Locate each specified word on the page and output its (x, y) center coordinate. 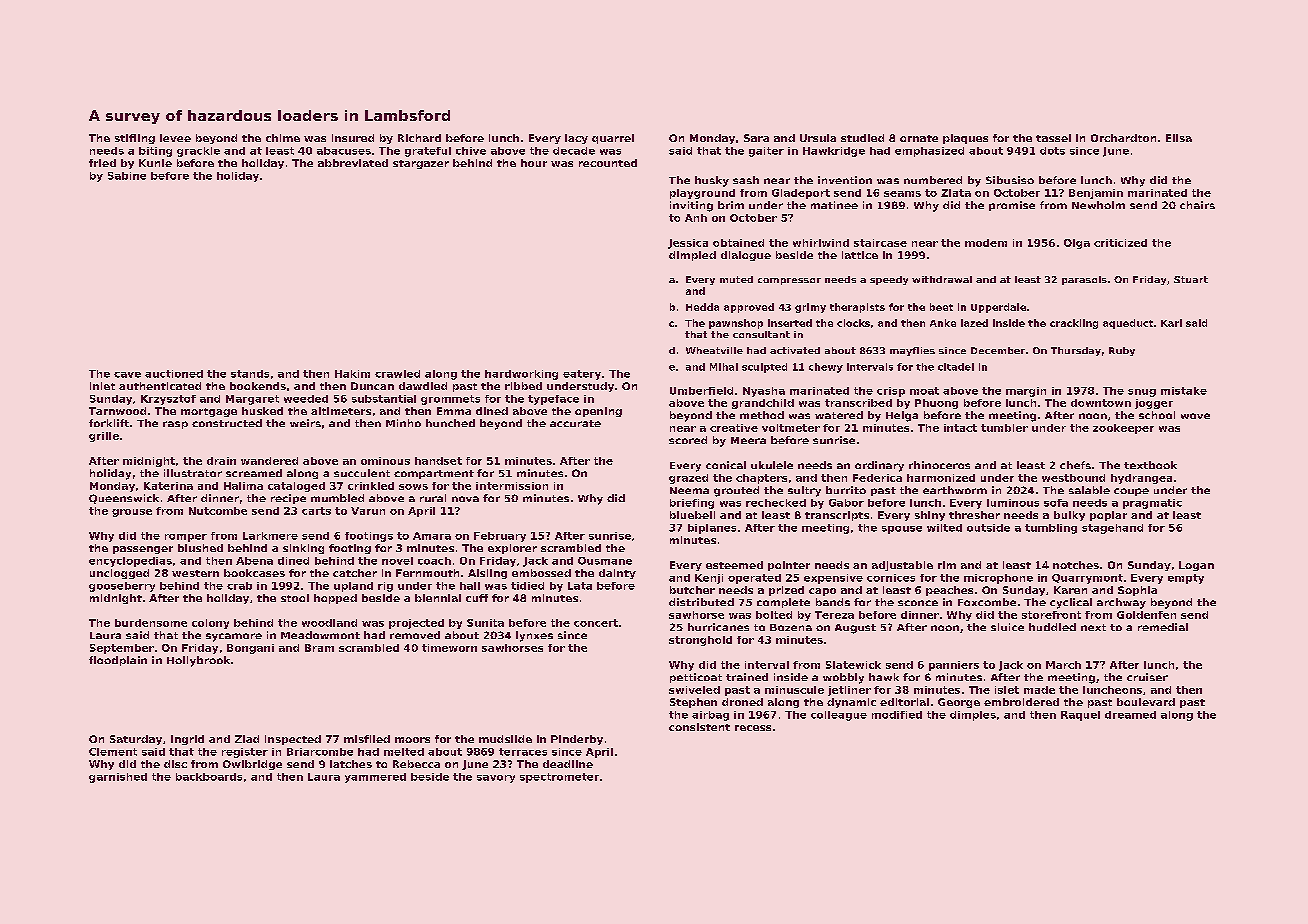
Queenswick (124, 499)
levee (175, 138)
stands (250, 374)
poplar (1108, 516)
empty (1186, 579)
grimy (810, 308)
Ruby (1122, 351)
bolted (774, 615)
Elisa (1179, 138)
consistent (699, 727)
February (500, 537)
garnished (118, 778)
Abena (254, 561)
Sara (756, 138)
